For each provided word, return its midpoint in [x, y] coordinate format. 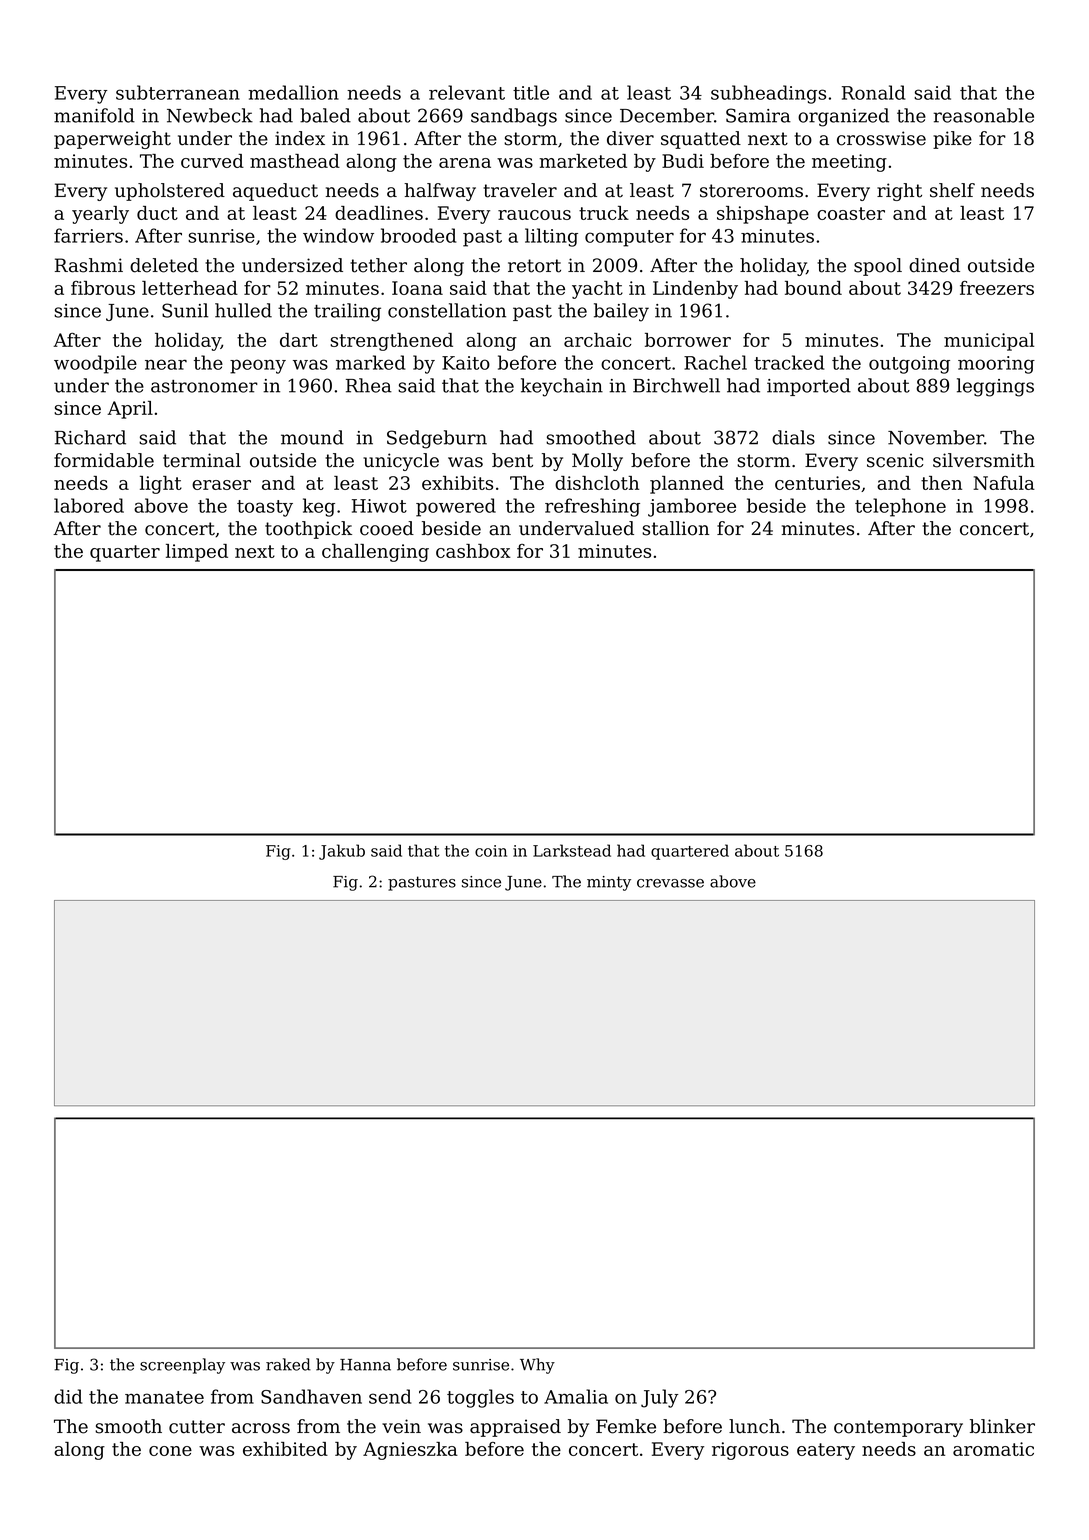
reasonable [983, 115]
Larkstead [572, 850]
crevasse [670, 883]
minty [609, 883]
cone [170, 1451]
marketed [583, 161]
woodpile [95, 364]
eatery [826, 1451]
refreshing [592, 507]
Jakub [342, 852]
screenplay [182, 1366]
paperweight [112, 140]
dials [793, 437]
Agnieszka [410, 1451]
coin [491, 851]
